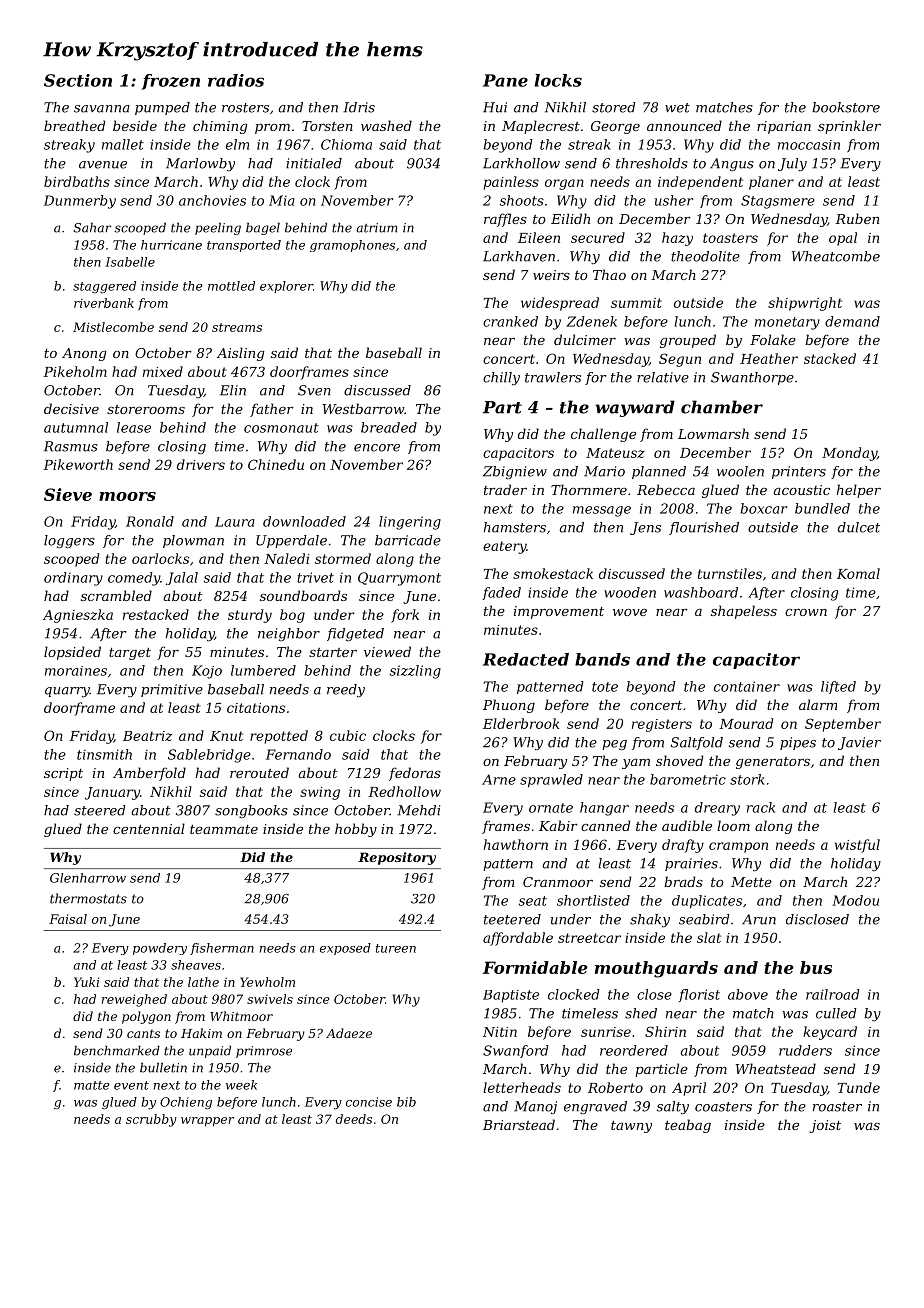 Image resolution: width=924 pixels, height=1308 pixels. Describe the element at coordinates (519, 1124) in the document. I see `Briarstead` at that location.
